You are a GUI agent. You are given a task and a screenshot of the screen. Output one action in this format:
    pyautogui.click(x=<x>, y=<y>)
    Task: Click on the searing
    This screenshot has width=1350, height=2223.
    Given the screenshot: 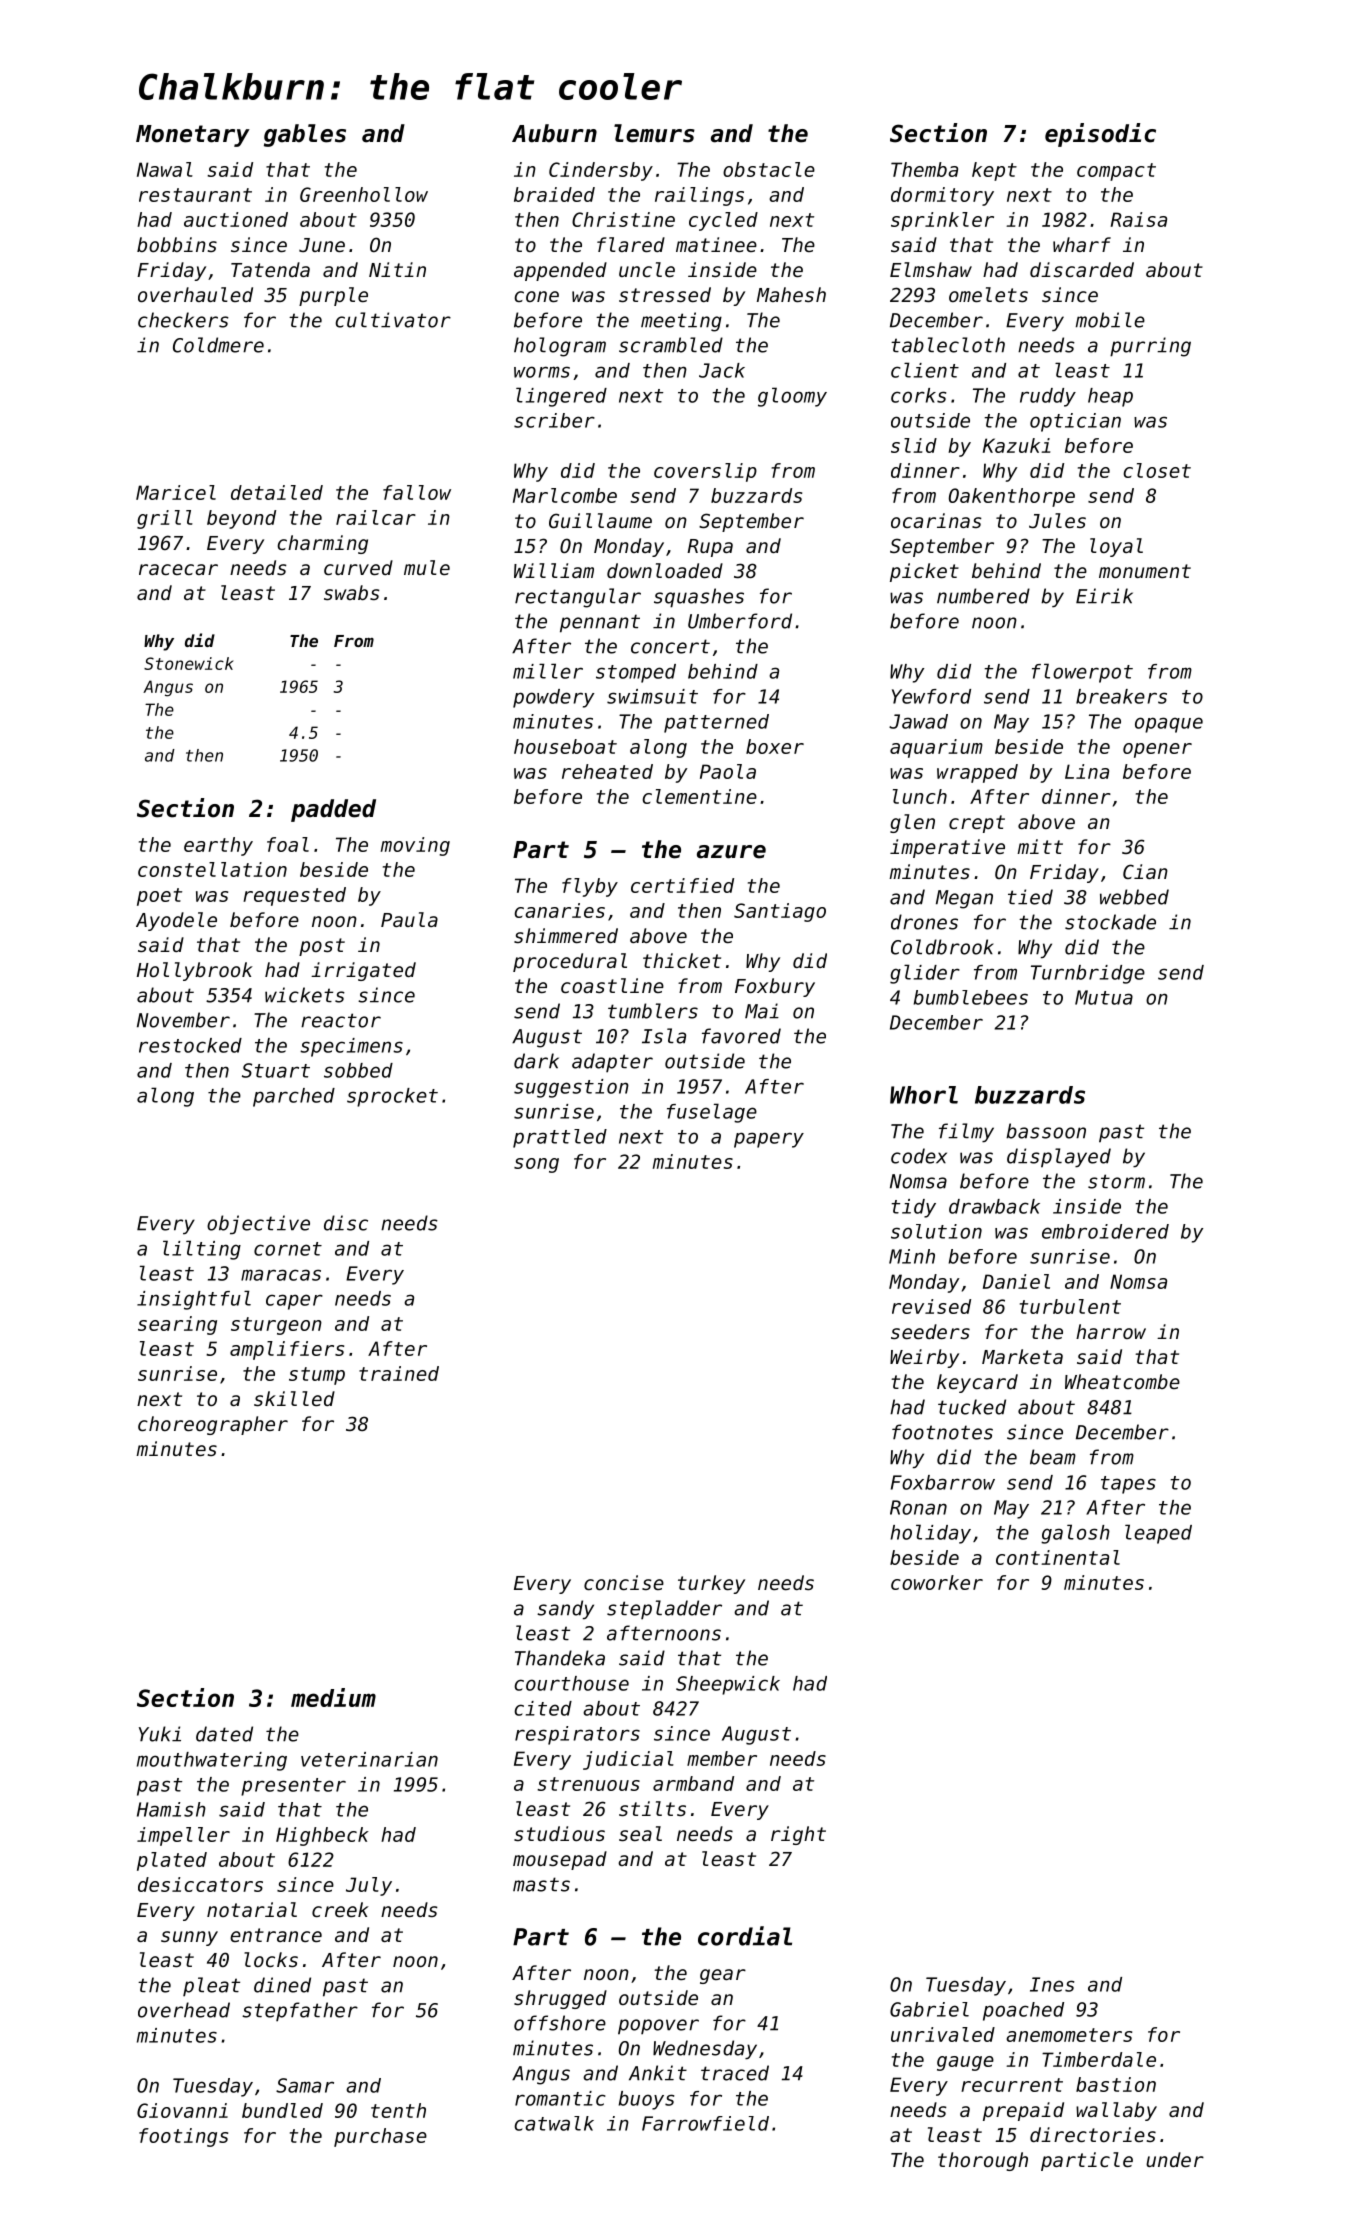 What is the action you would take?
    pyautogui.click(x=177, y=1325)
